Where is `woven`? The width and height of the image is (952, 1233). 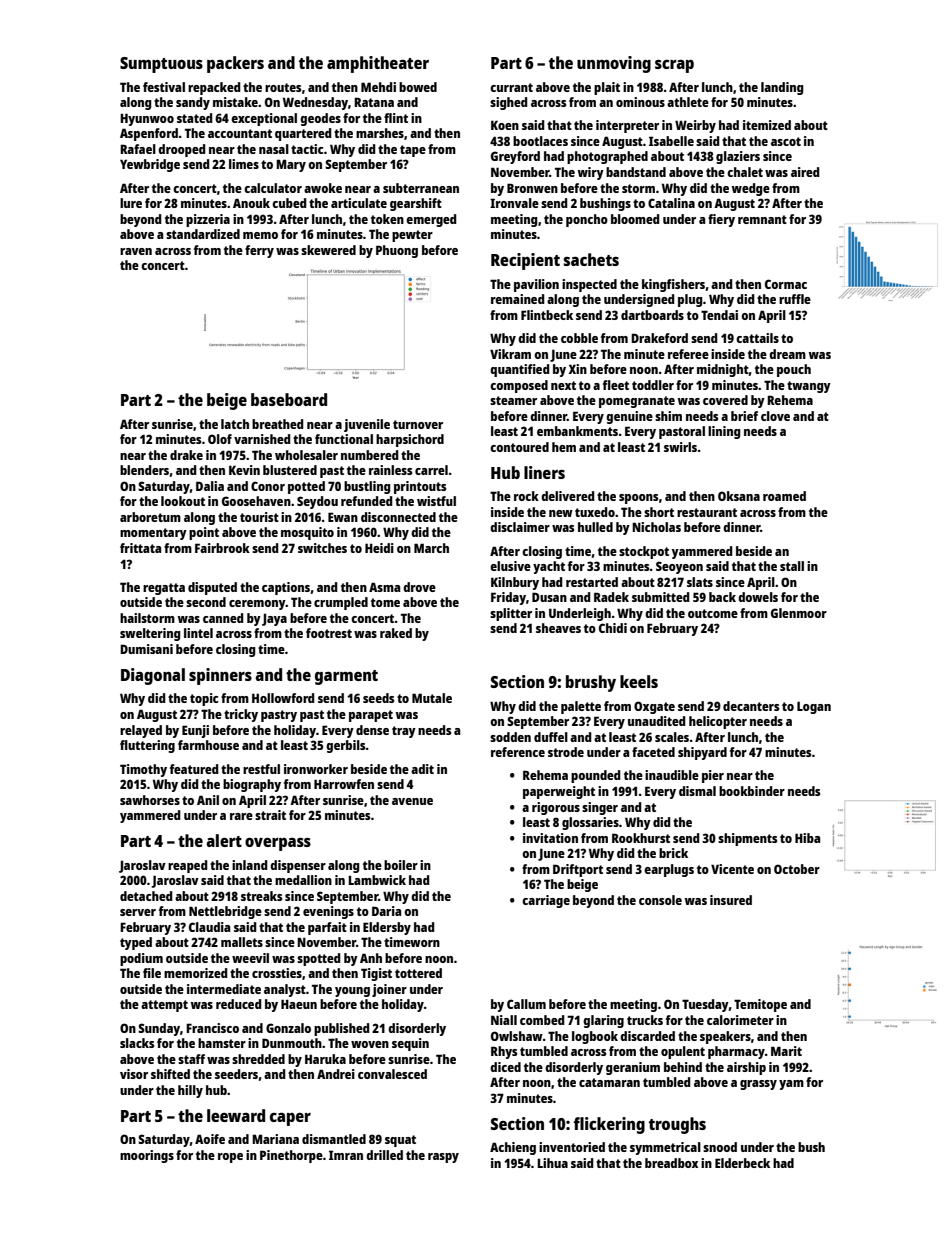 woven is located at coordinates (370, 1044).
